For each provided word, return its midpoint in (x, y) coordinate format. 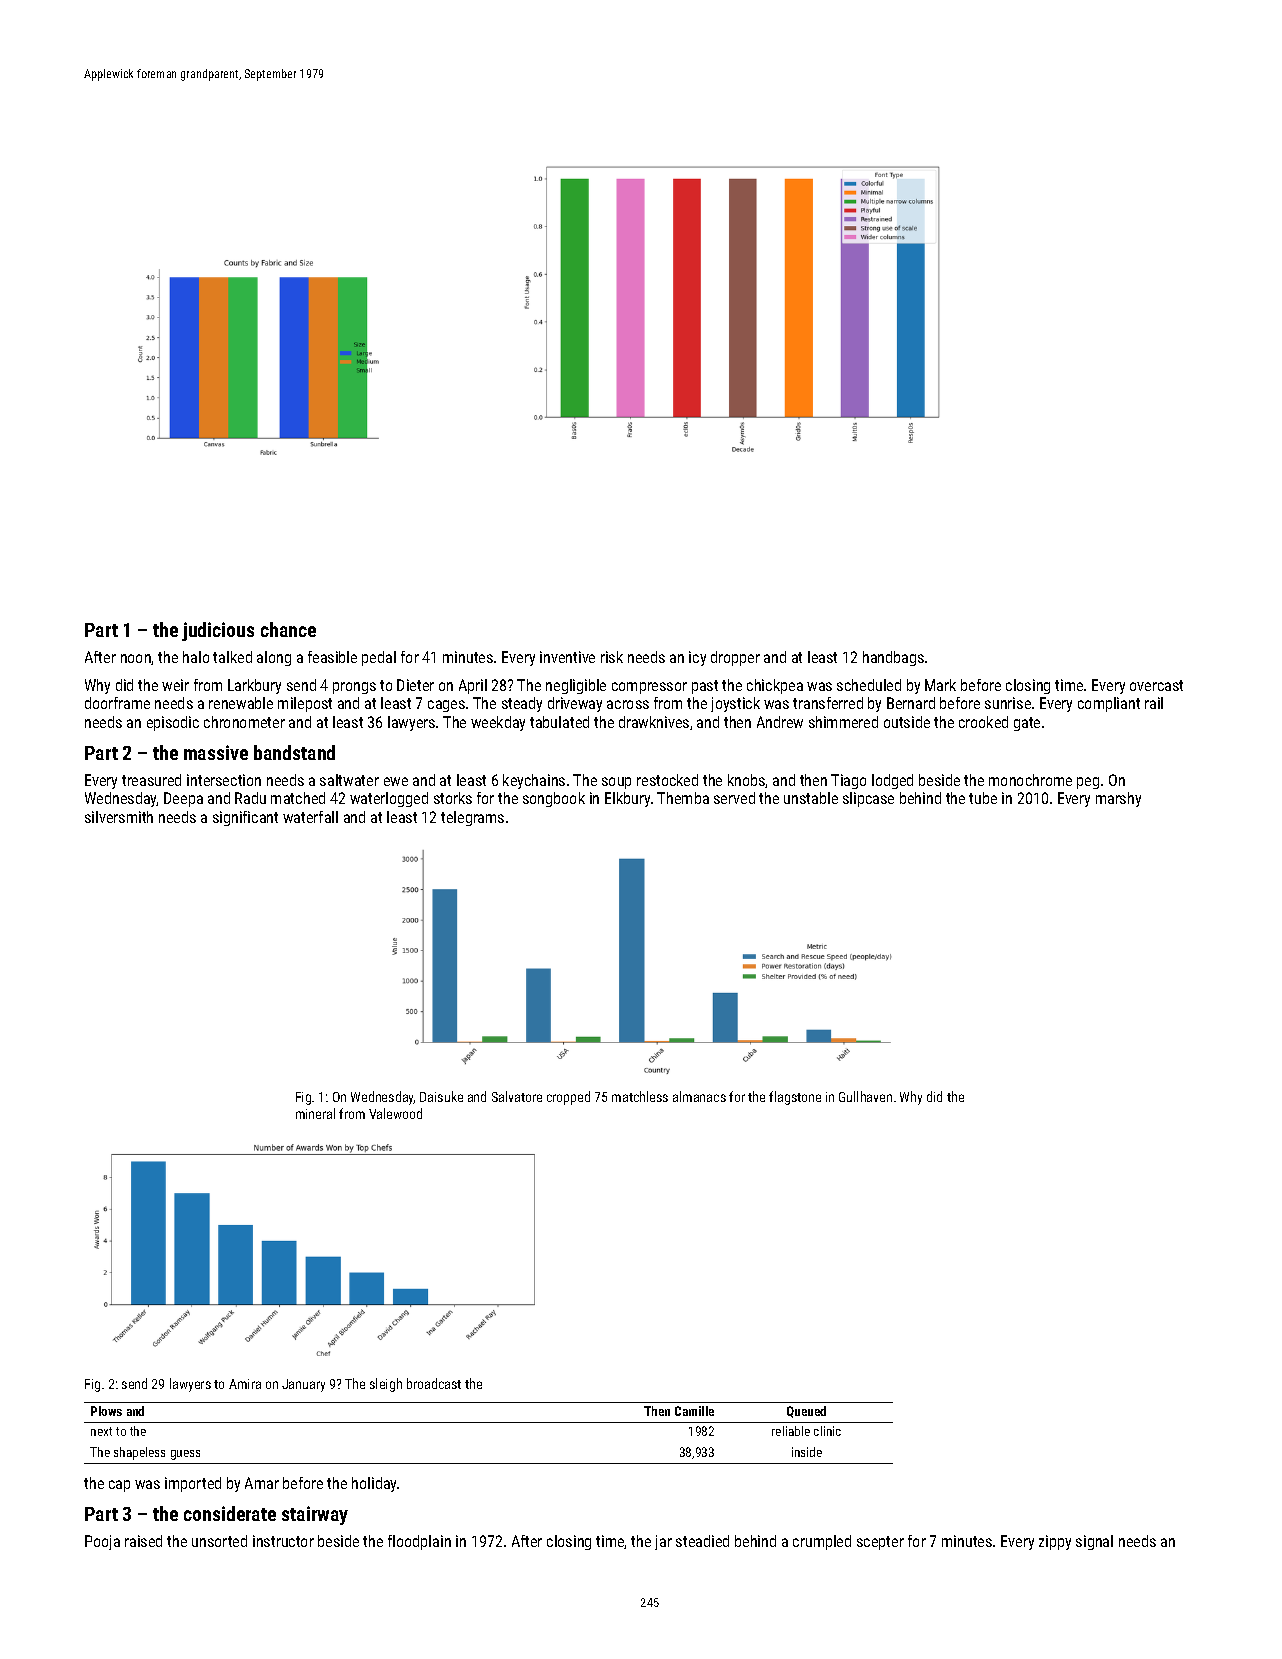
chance (288, 629)
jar (663, 1542)
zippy (1055, 1542)
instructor (283, 1541)
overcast (1156, 685)
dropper (735, 658)
